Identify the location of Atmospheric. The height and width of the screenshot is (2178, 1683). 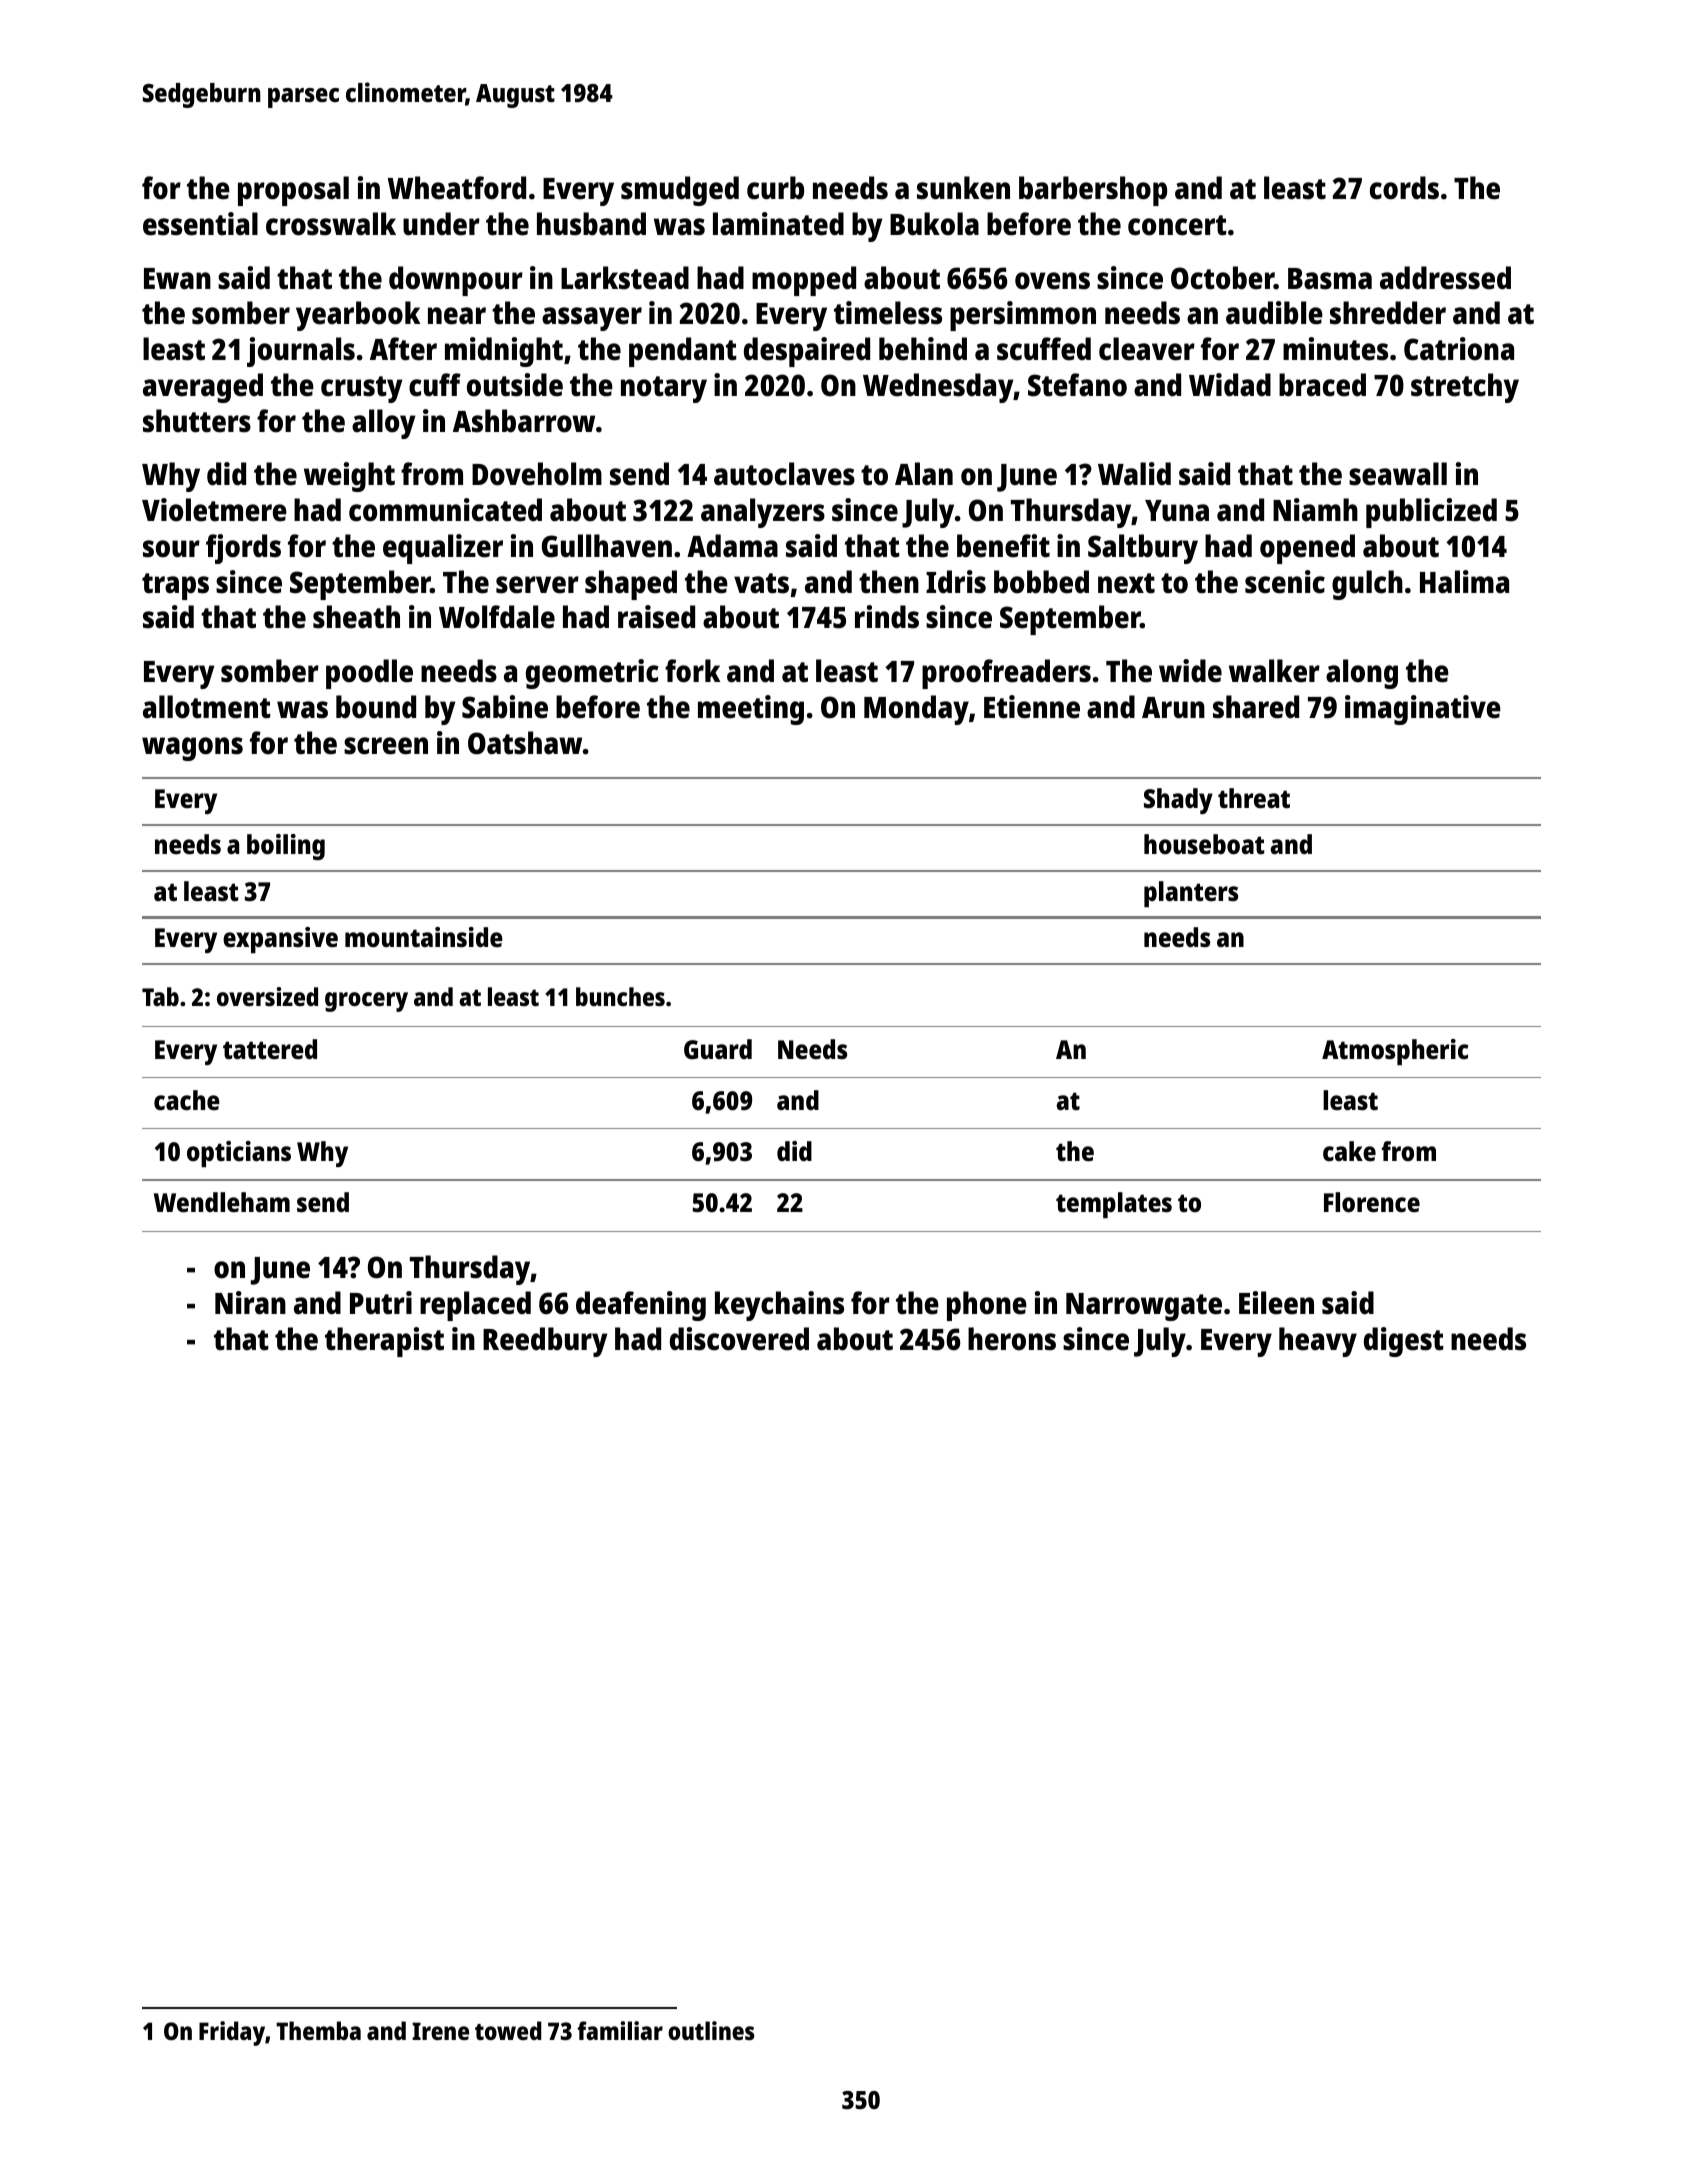
(1395, 1052).
